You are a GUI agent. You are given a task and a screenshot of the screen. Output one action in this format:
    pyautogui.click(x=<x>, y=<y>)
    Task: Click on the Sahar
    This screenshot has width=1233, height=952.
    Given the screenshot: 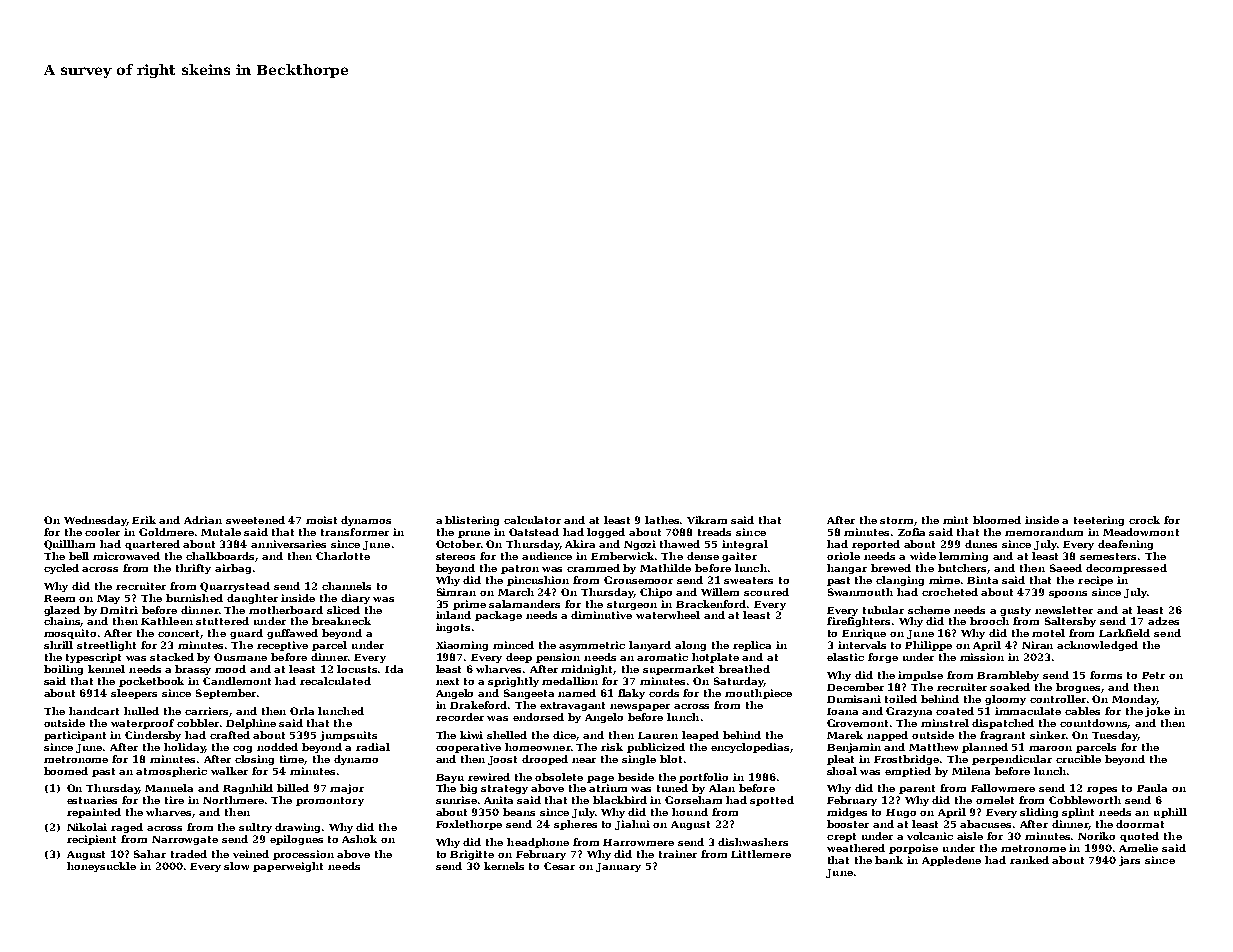 What is the action you would take?
    pyautogui.click(x=150, y=854)
